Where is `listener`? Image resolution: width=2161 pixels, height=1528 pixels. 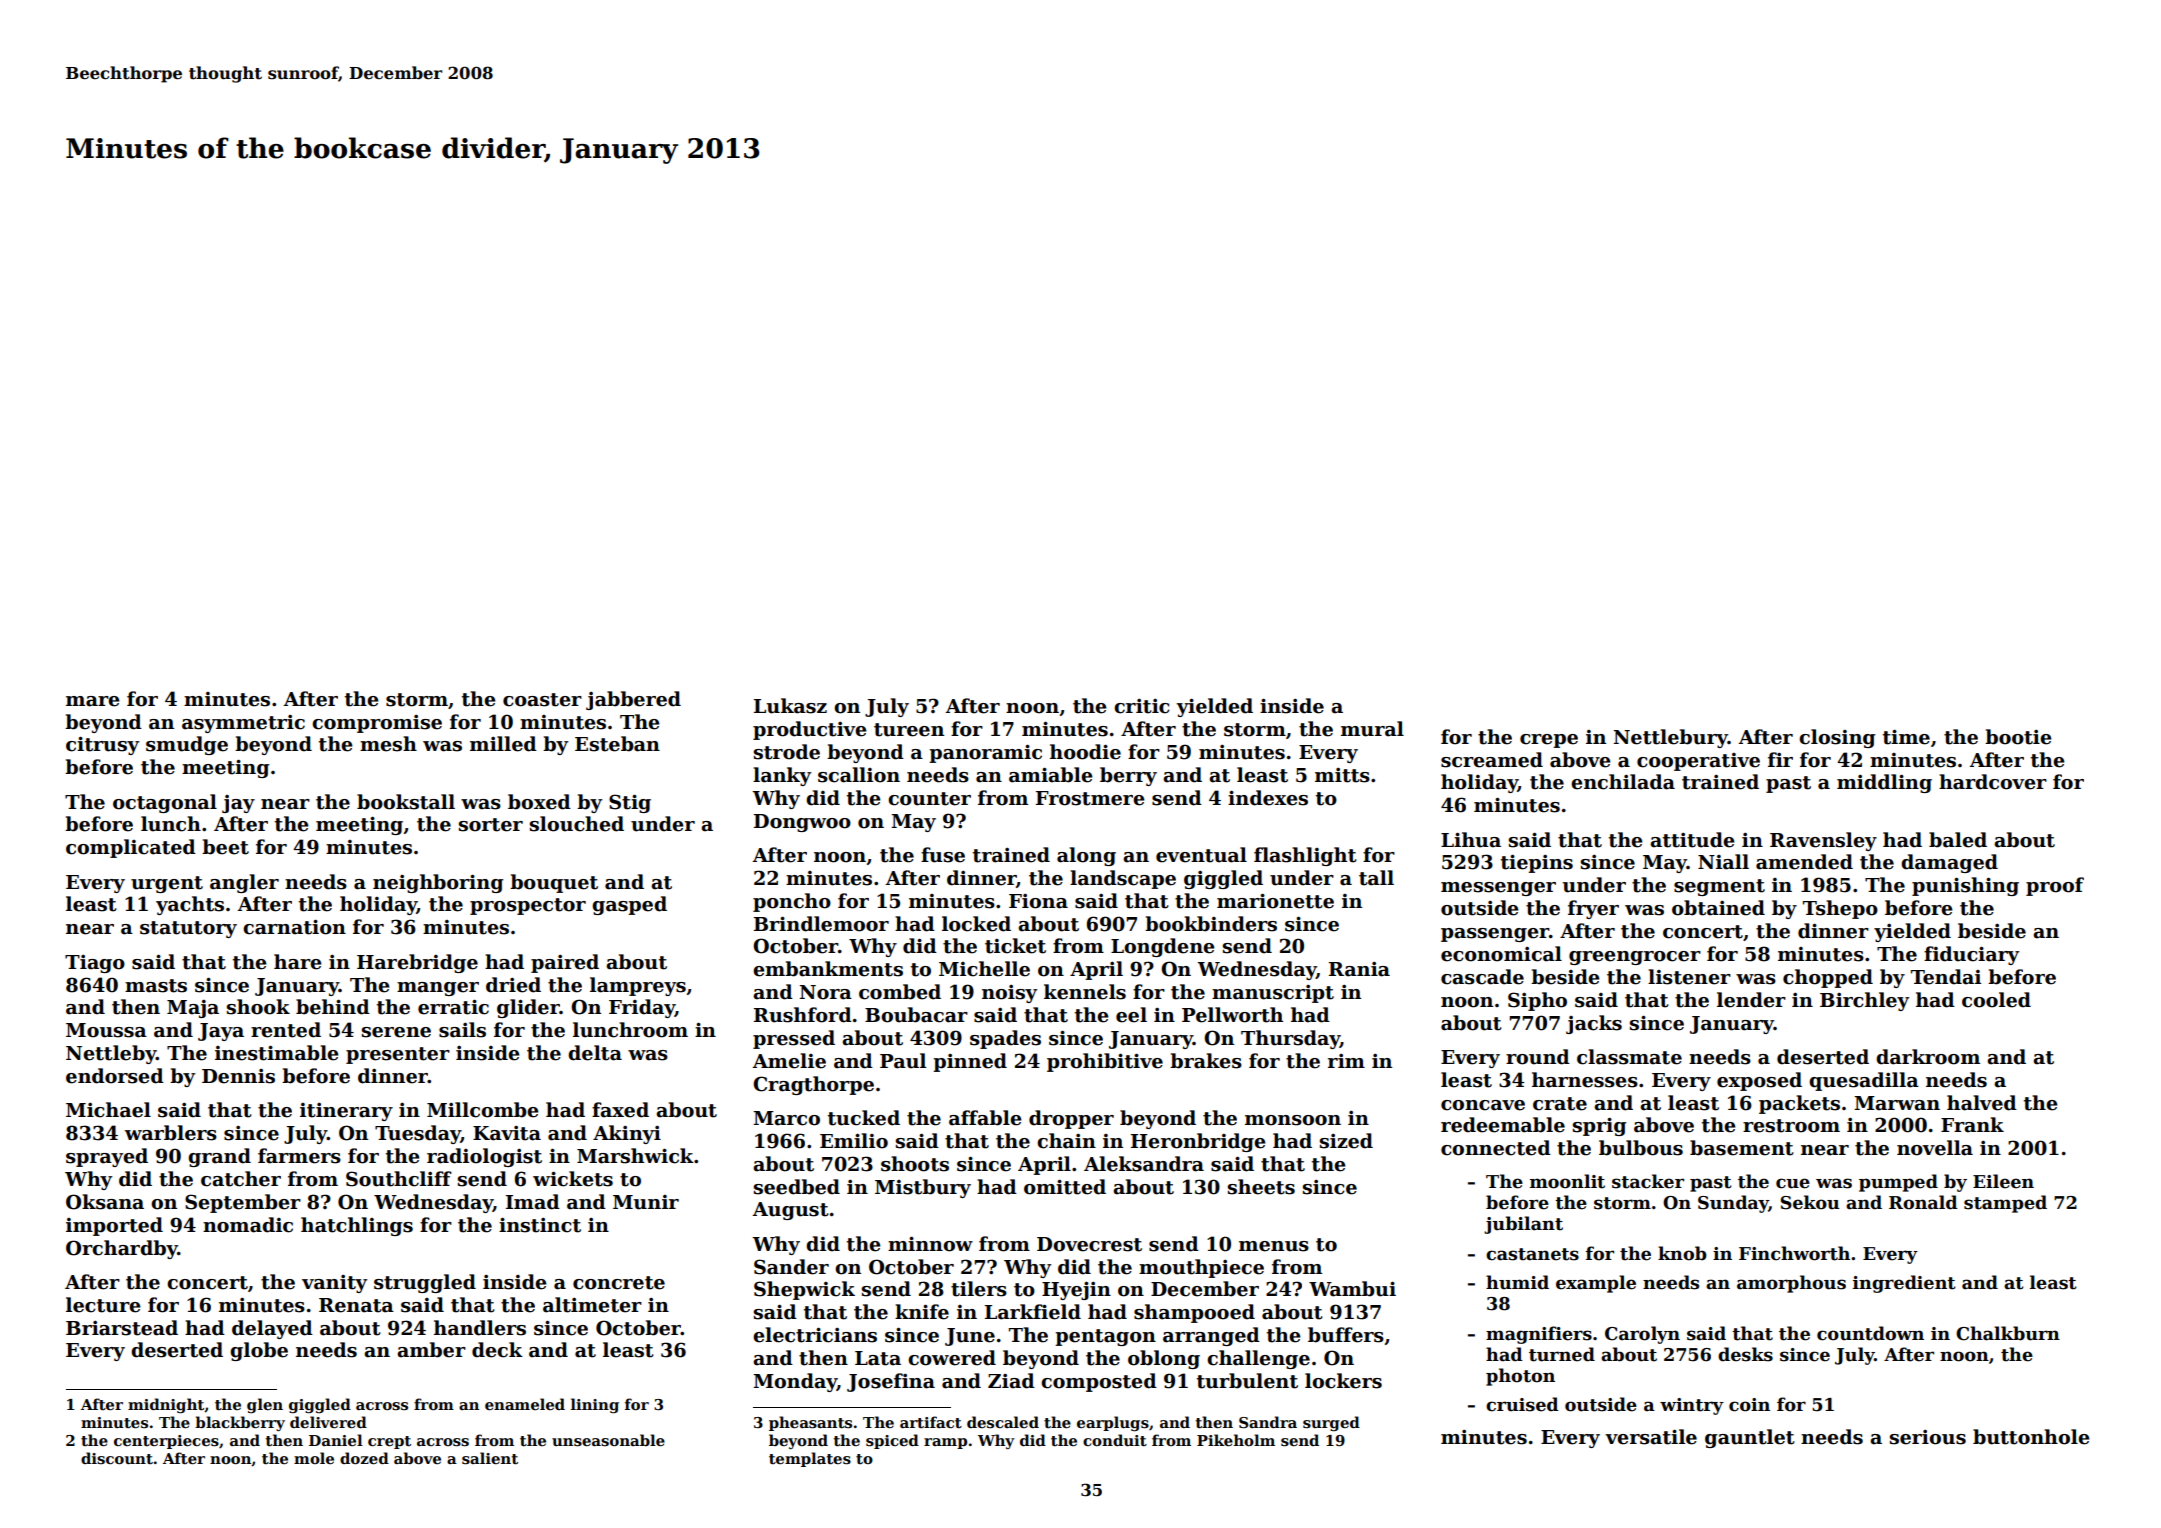
listener is located at coordinates (1689, 977).
